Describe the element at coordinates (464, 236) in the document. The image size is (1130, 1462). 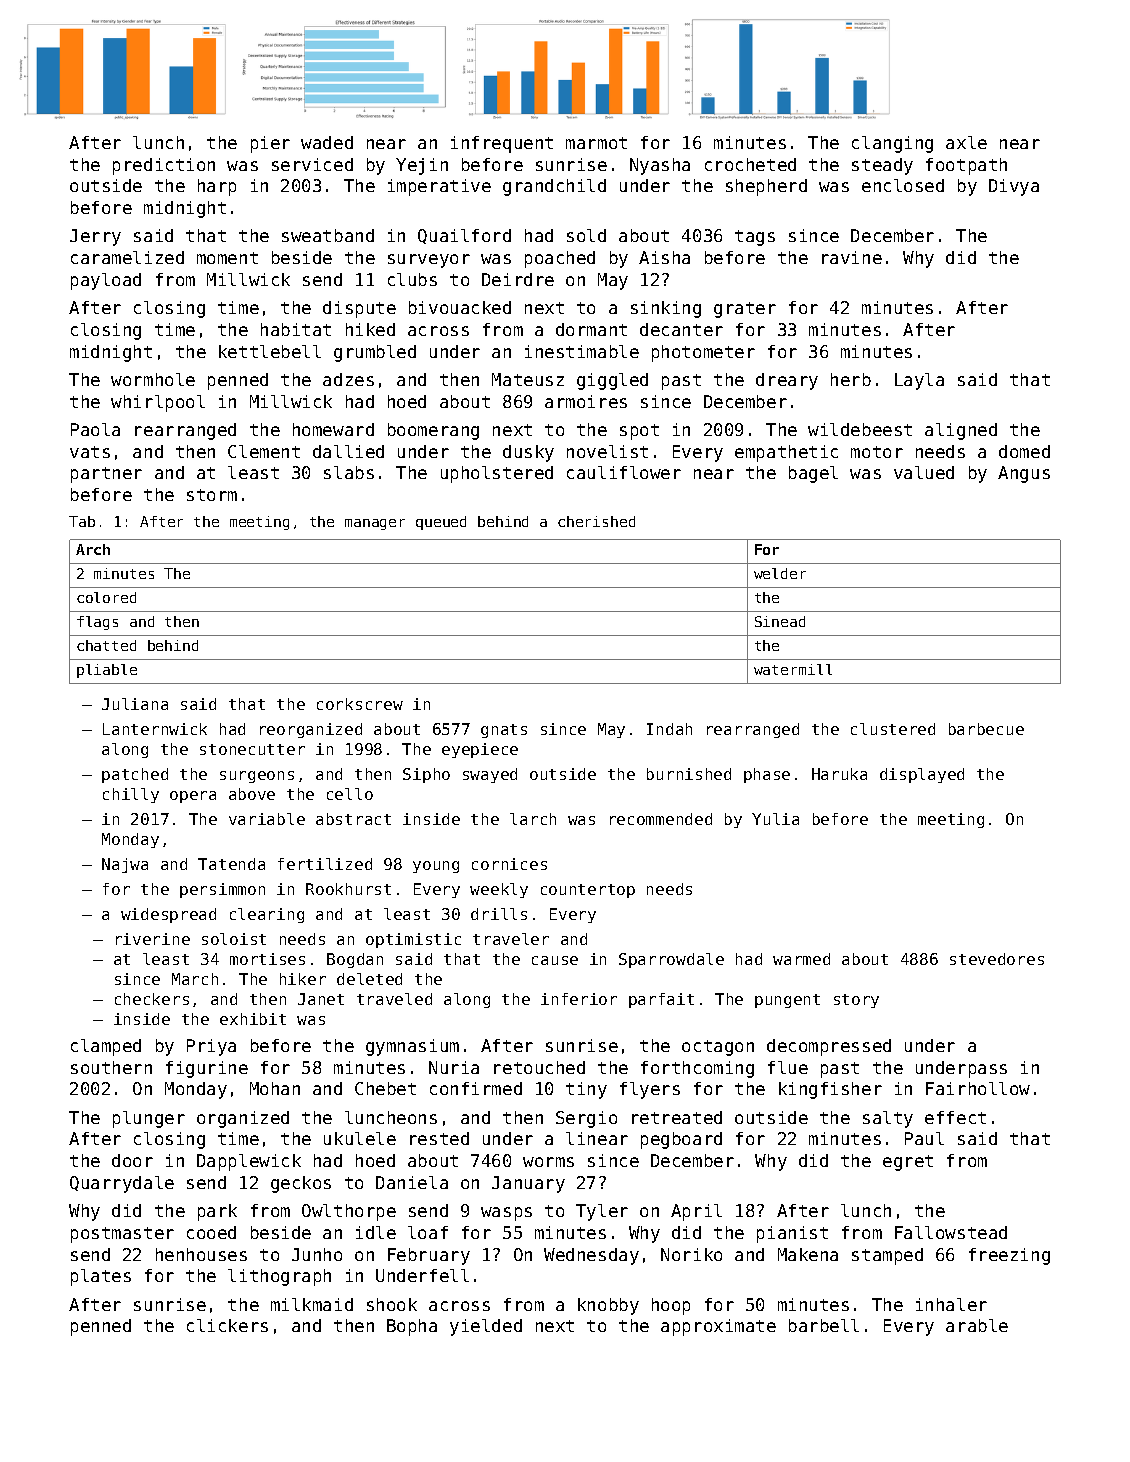
I see `Quailford` at that location.
